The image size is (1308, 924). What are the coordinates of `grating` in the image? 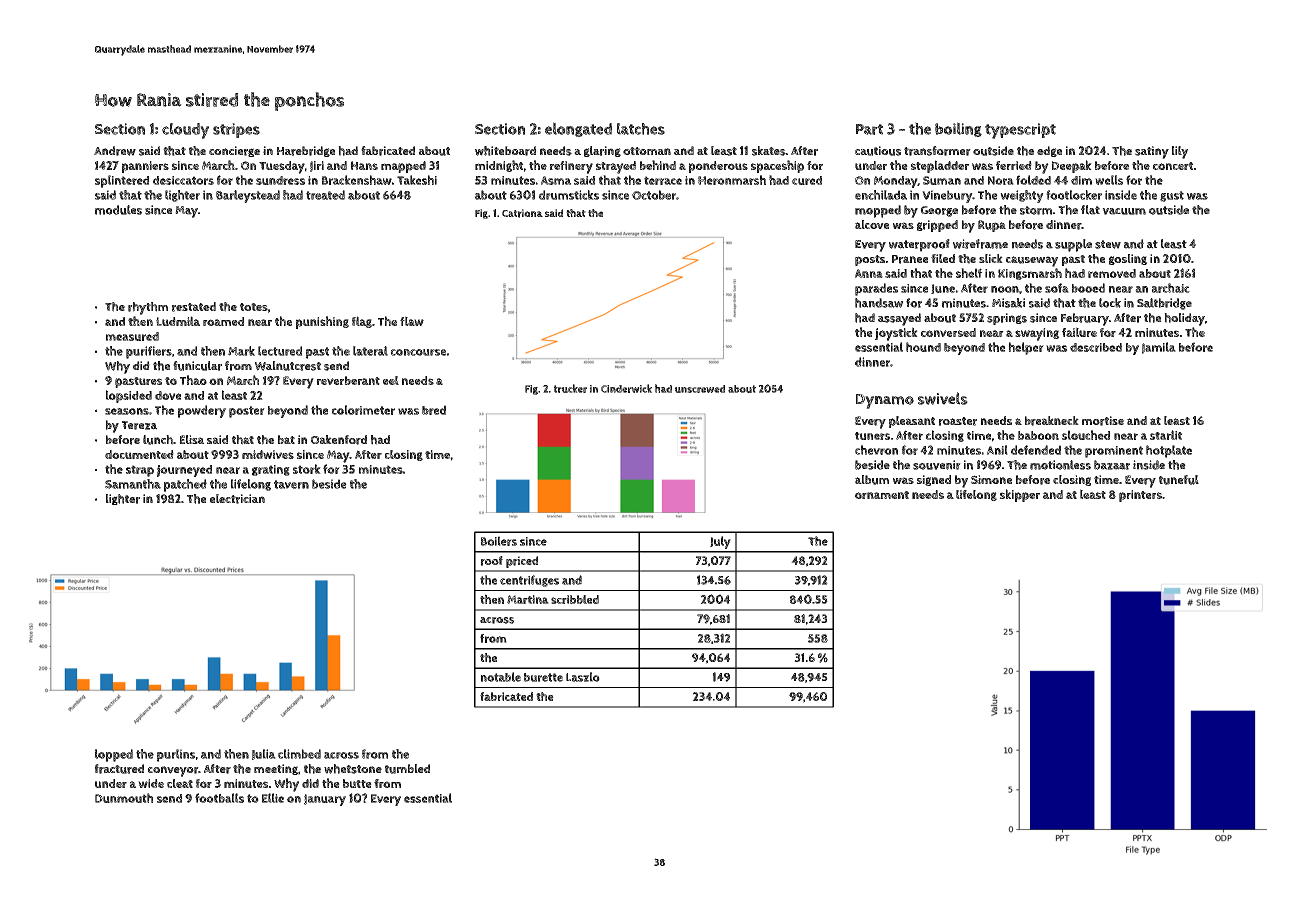 It's located at (271, 470).
